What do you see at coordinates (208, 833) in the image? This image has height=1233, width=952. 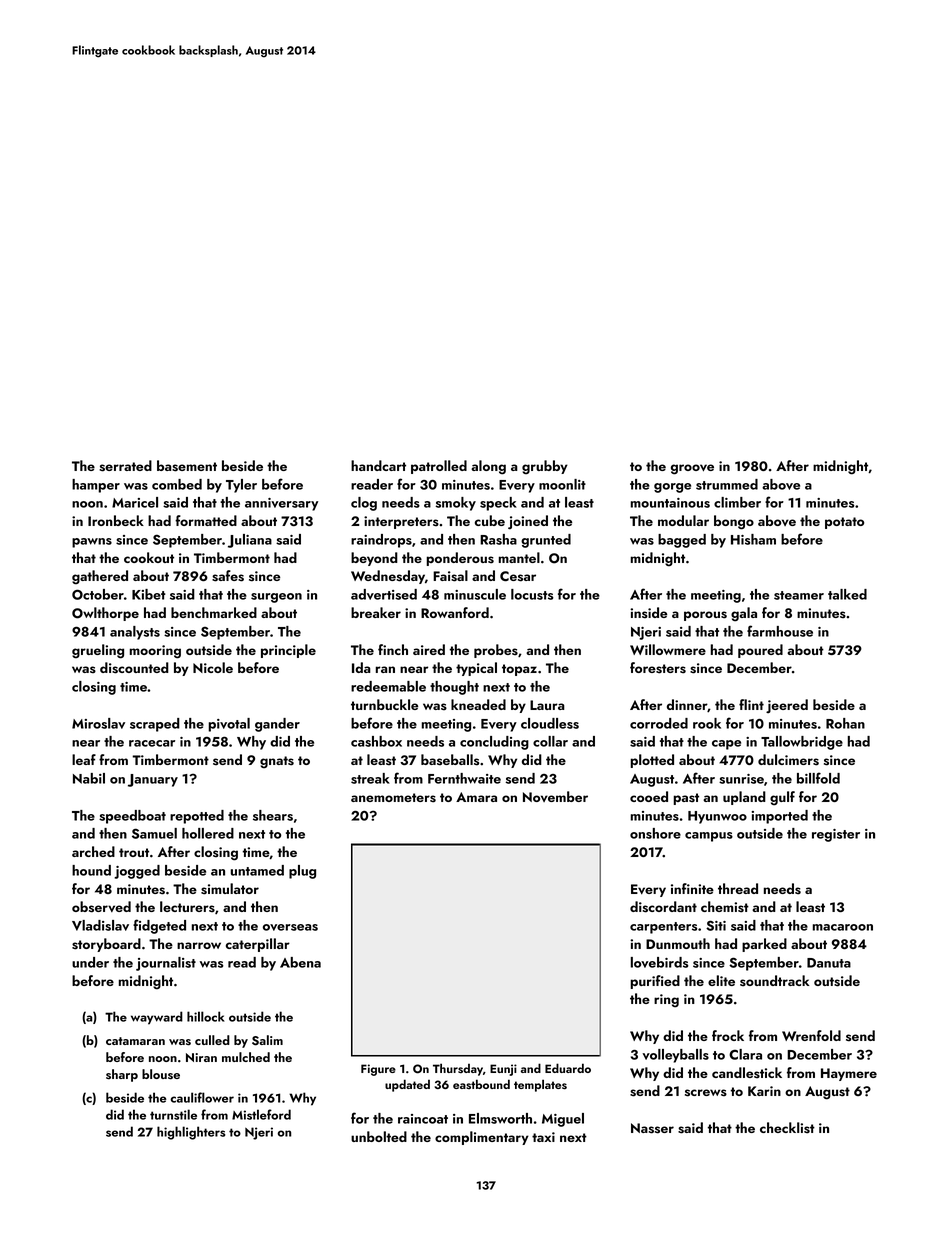 I see `hollered` at bounding box center [208, 833].
